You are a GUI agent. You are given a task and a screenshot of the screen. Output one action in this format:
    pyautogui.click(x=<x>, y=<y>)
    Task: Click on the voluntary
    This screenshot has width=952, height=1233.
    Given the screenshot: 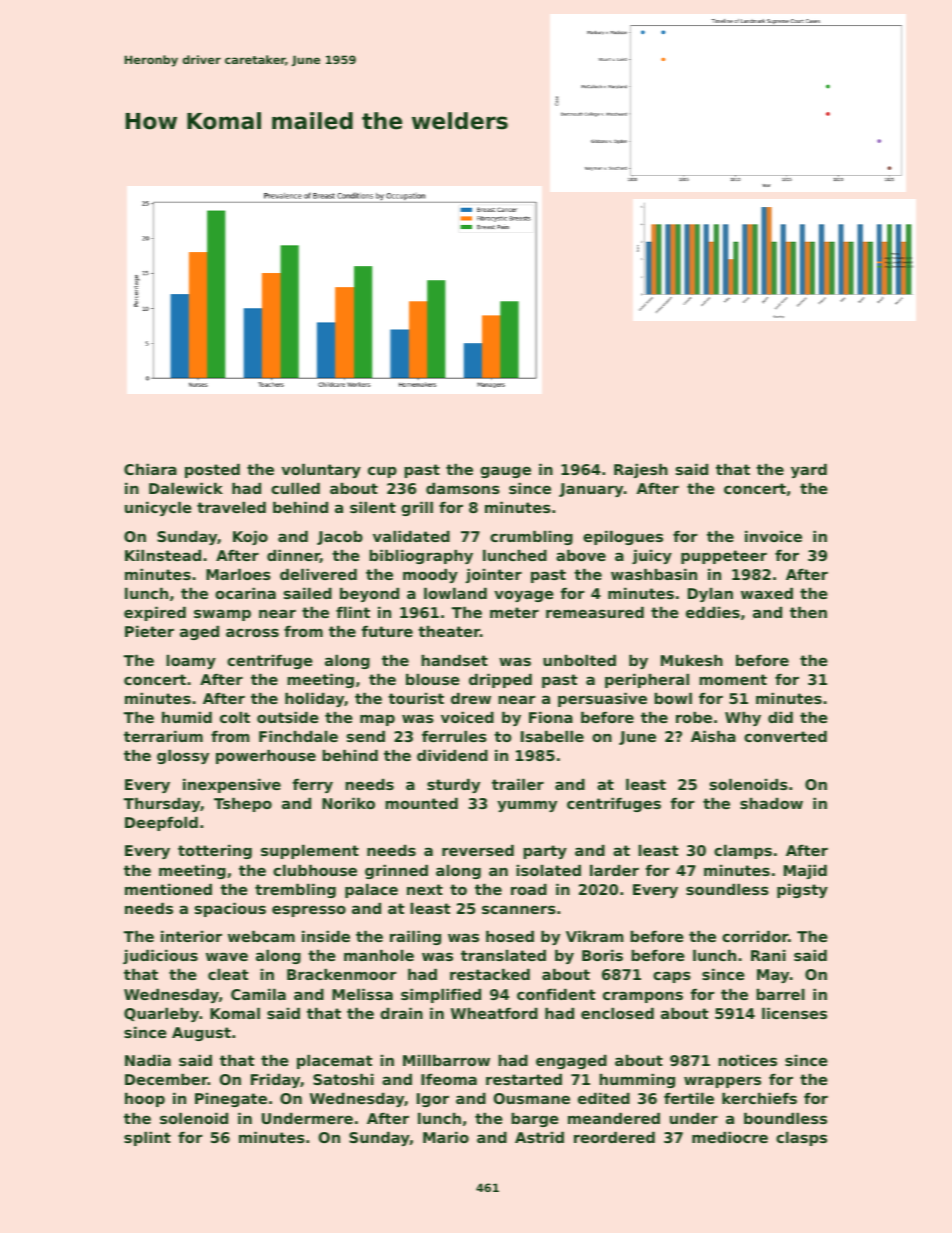 What is the action you would take?
    pyautogui.click(x=321, y=471)
